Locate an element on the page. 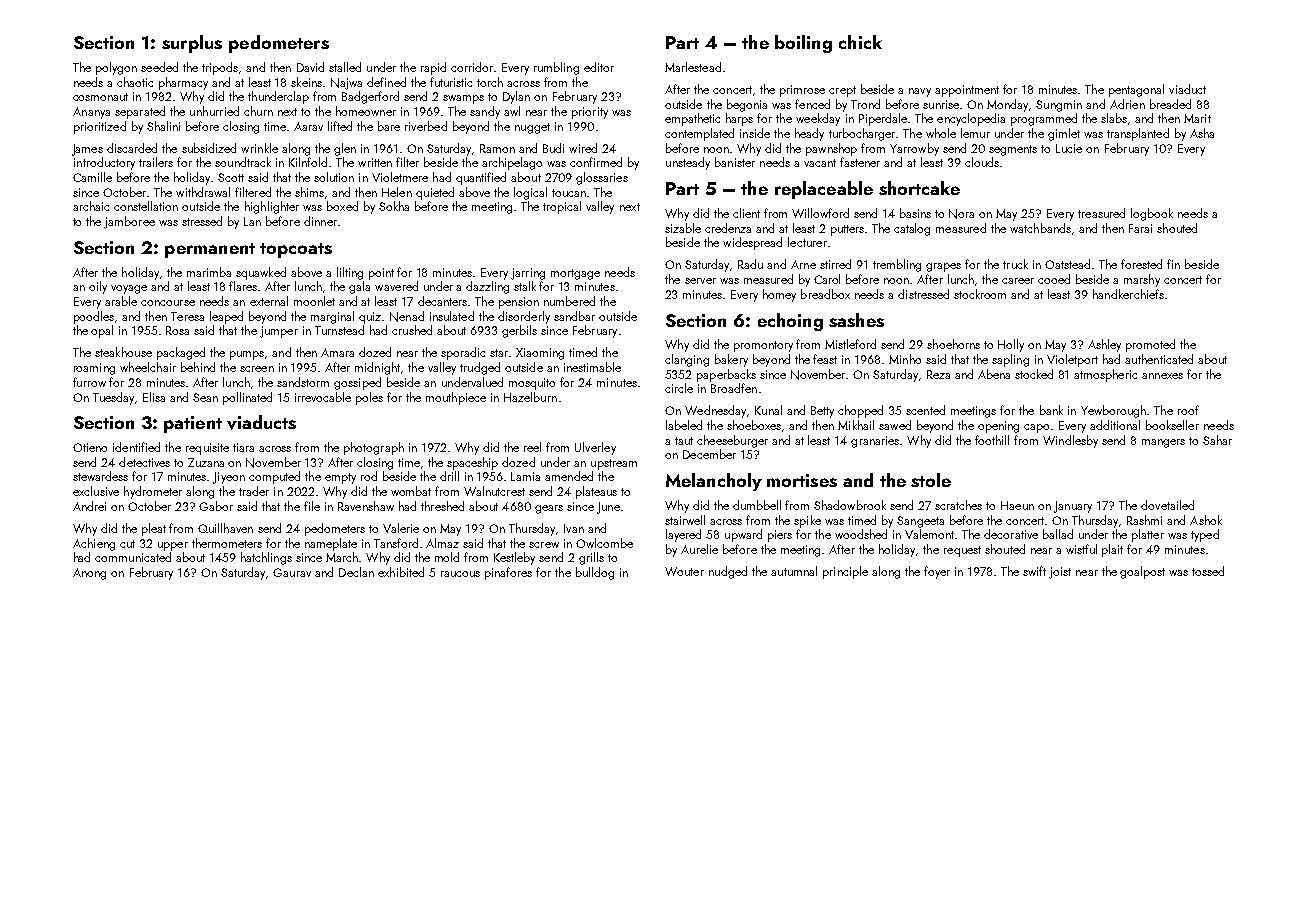  Sahar is located at coordinates (1217, 440).
